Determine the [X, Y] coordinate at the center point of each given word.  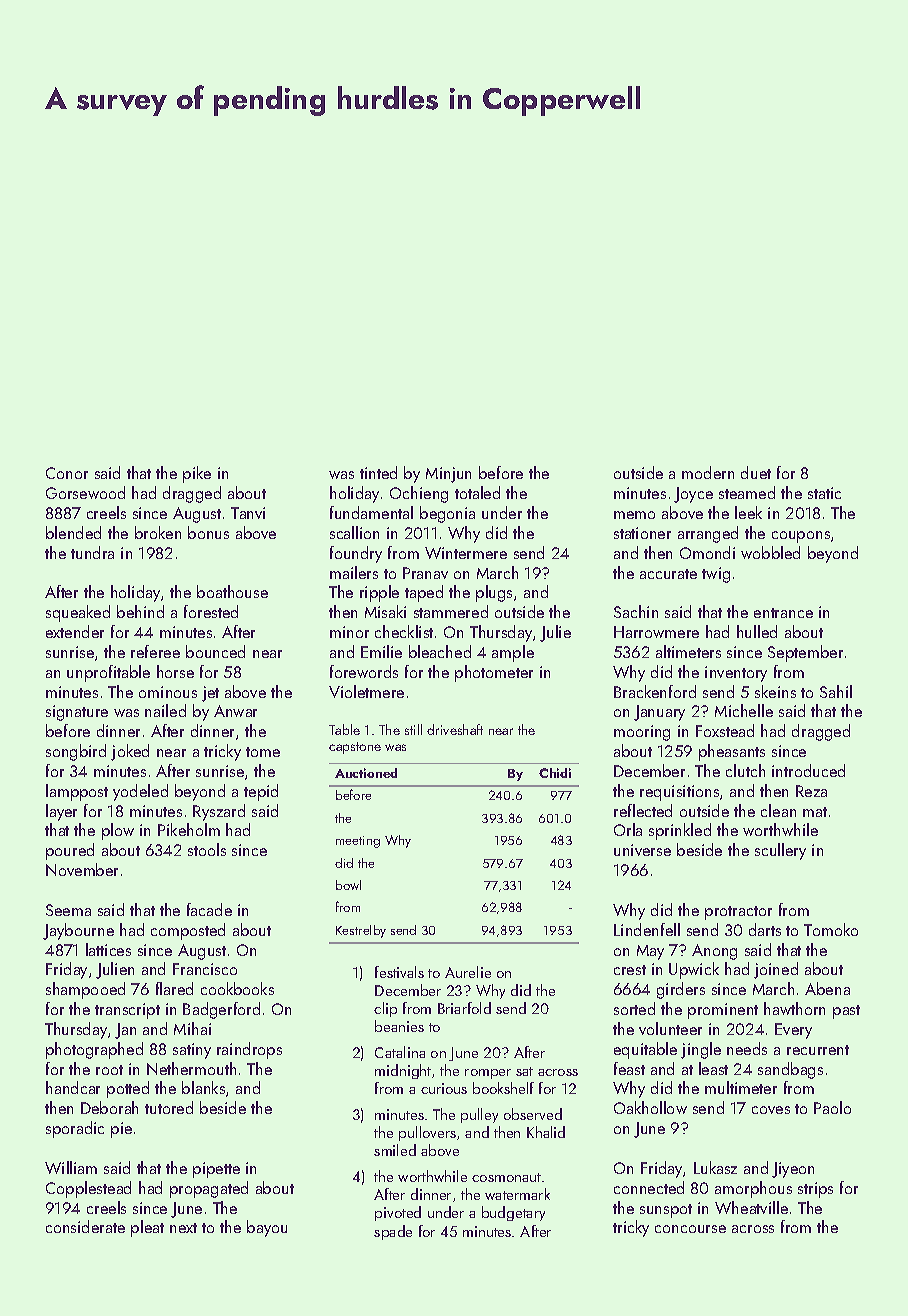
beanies [399, 1026]
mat [815, 812]
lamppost [77, 792]
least [713, 1068]
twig [716, 575]
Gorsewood [85, 492]
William [71, 1167]
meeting [358, 842]
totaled [477, 492]
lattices [108, 949]
